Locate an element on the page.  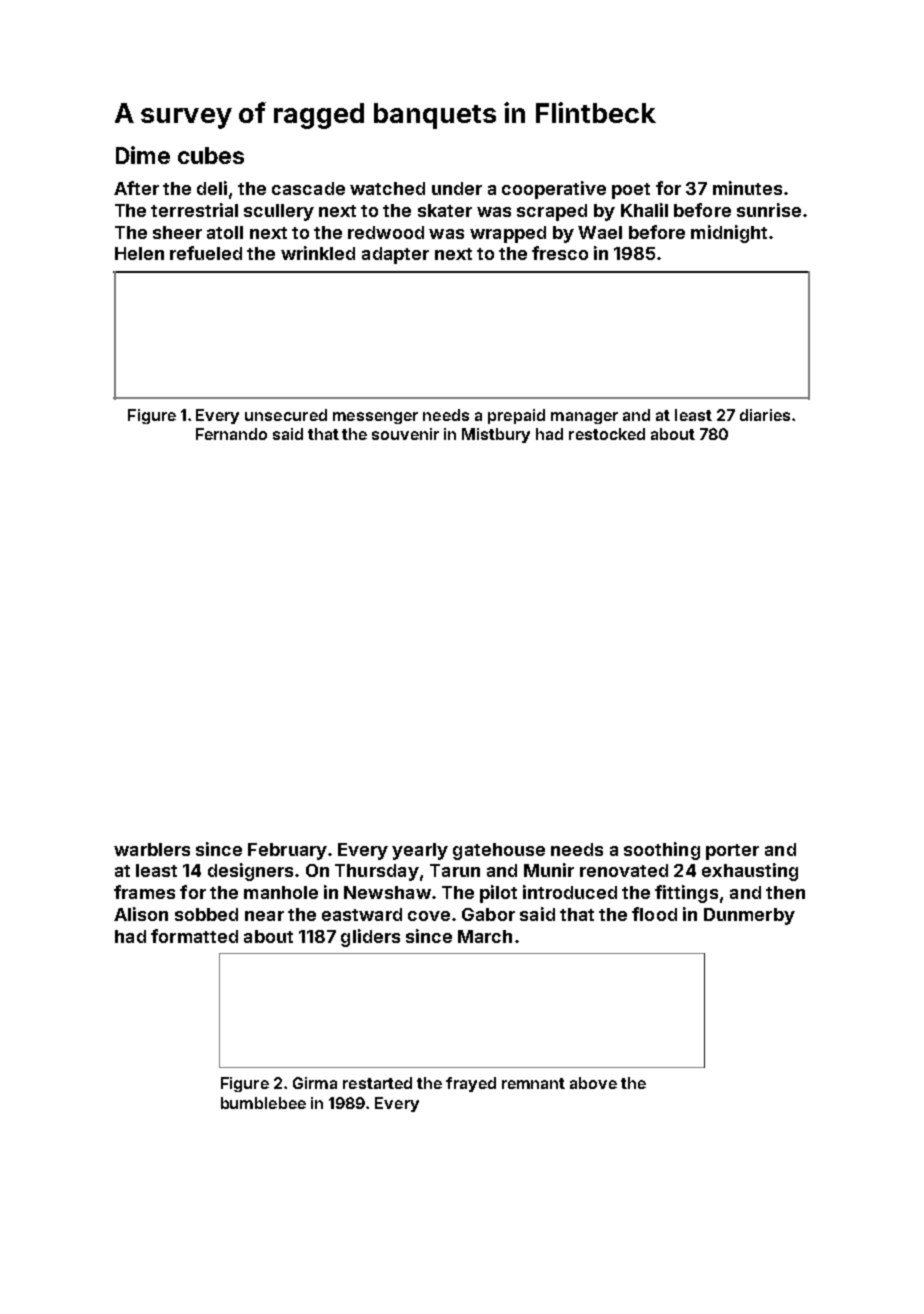
Alison is located at coordinates (141, 914).
